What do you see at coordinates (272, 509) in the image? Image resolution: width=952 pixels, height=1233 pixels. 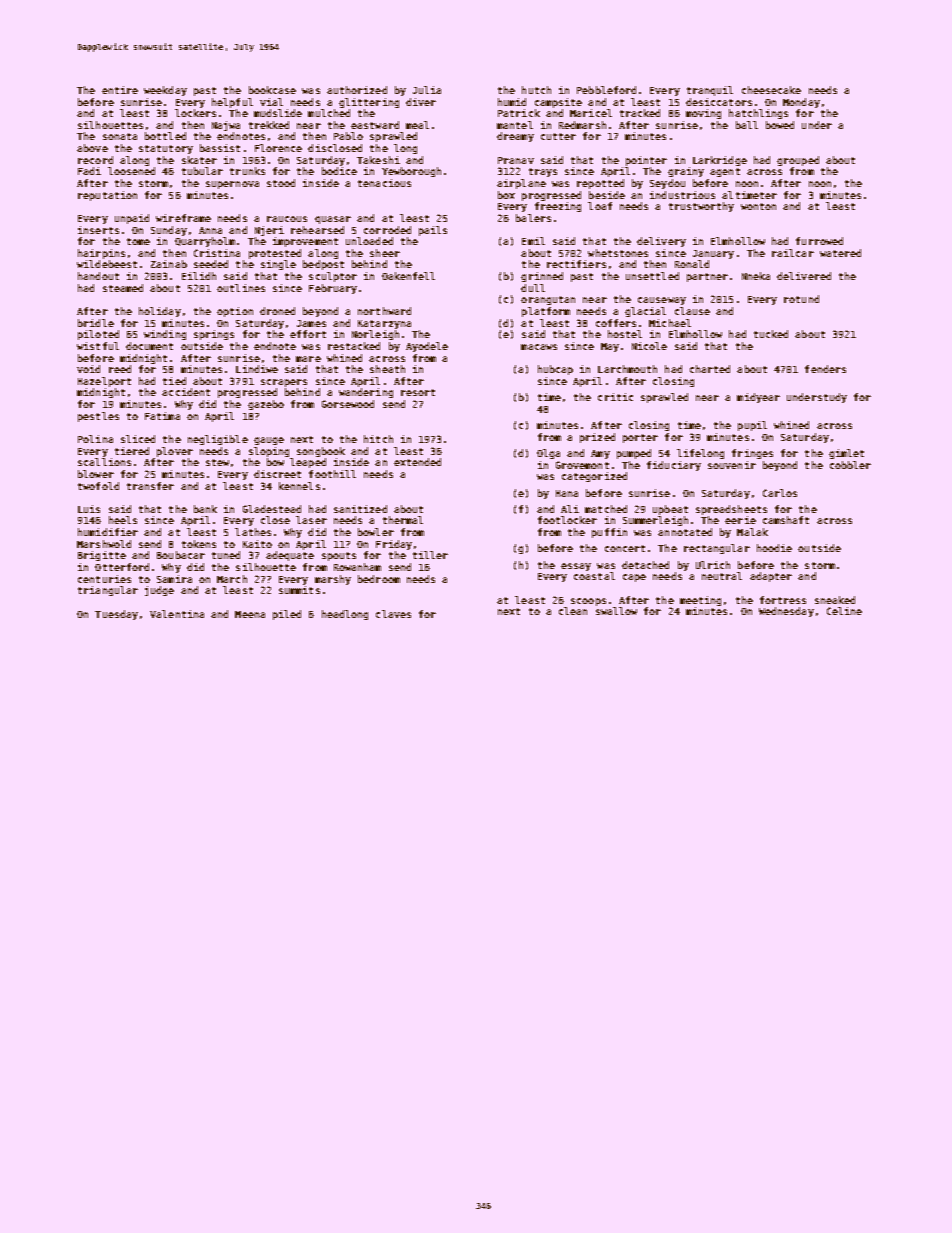 I see `Gladestead` at bounding box center [272, 509].
